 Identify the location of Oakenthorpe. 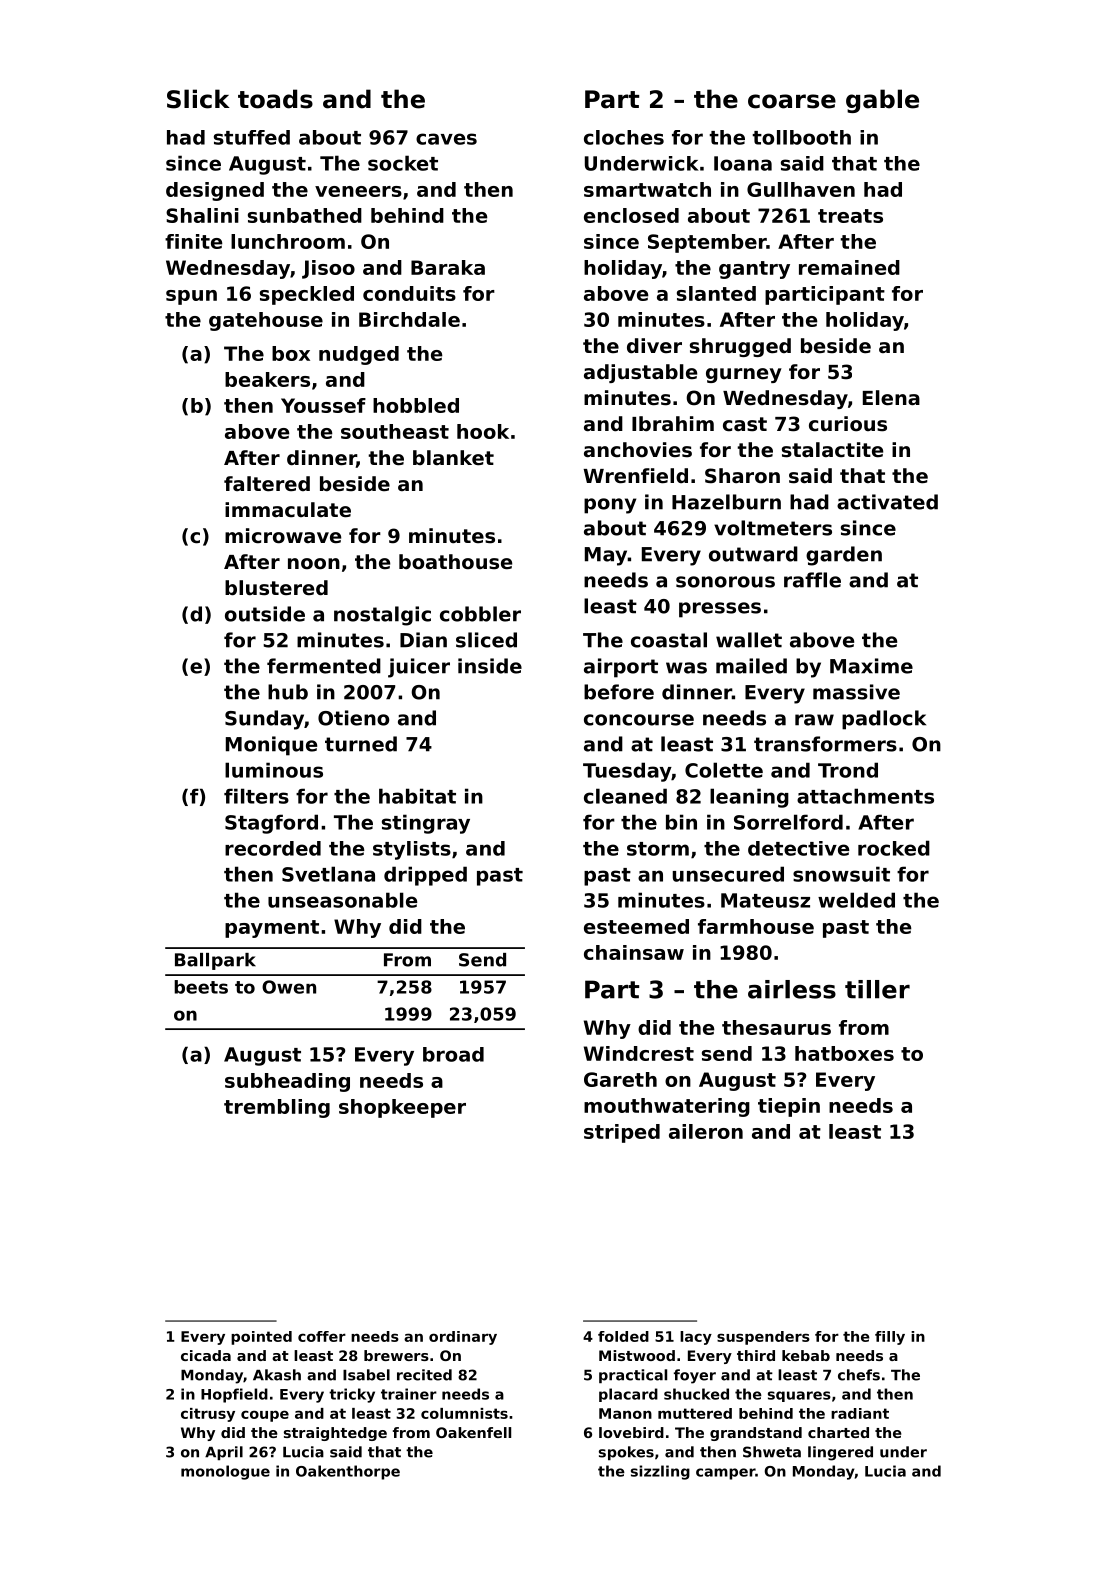
(348, 1472).
